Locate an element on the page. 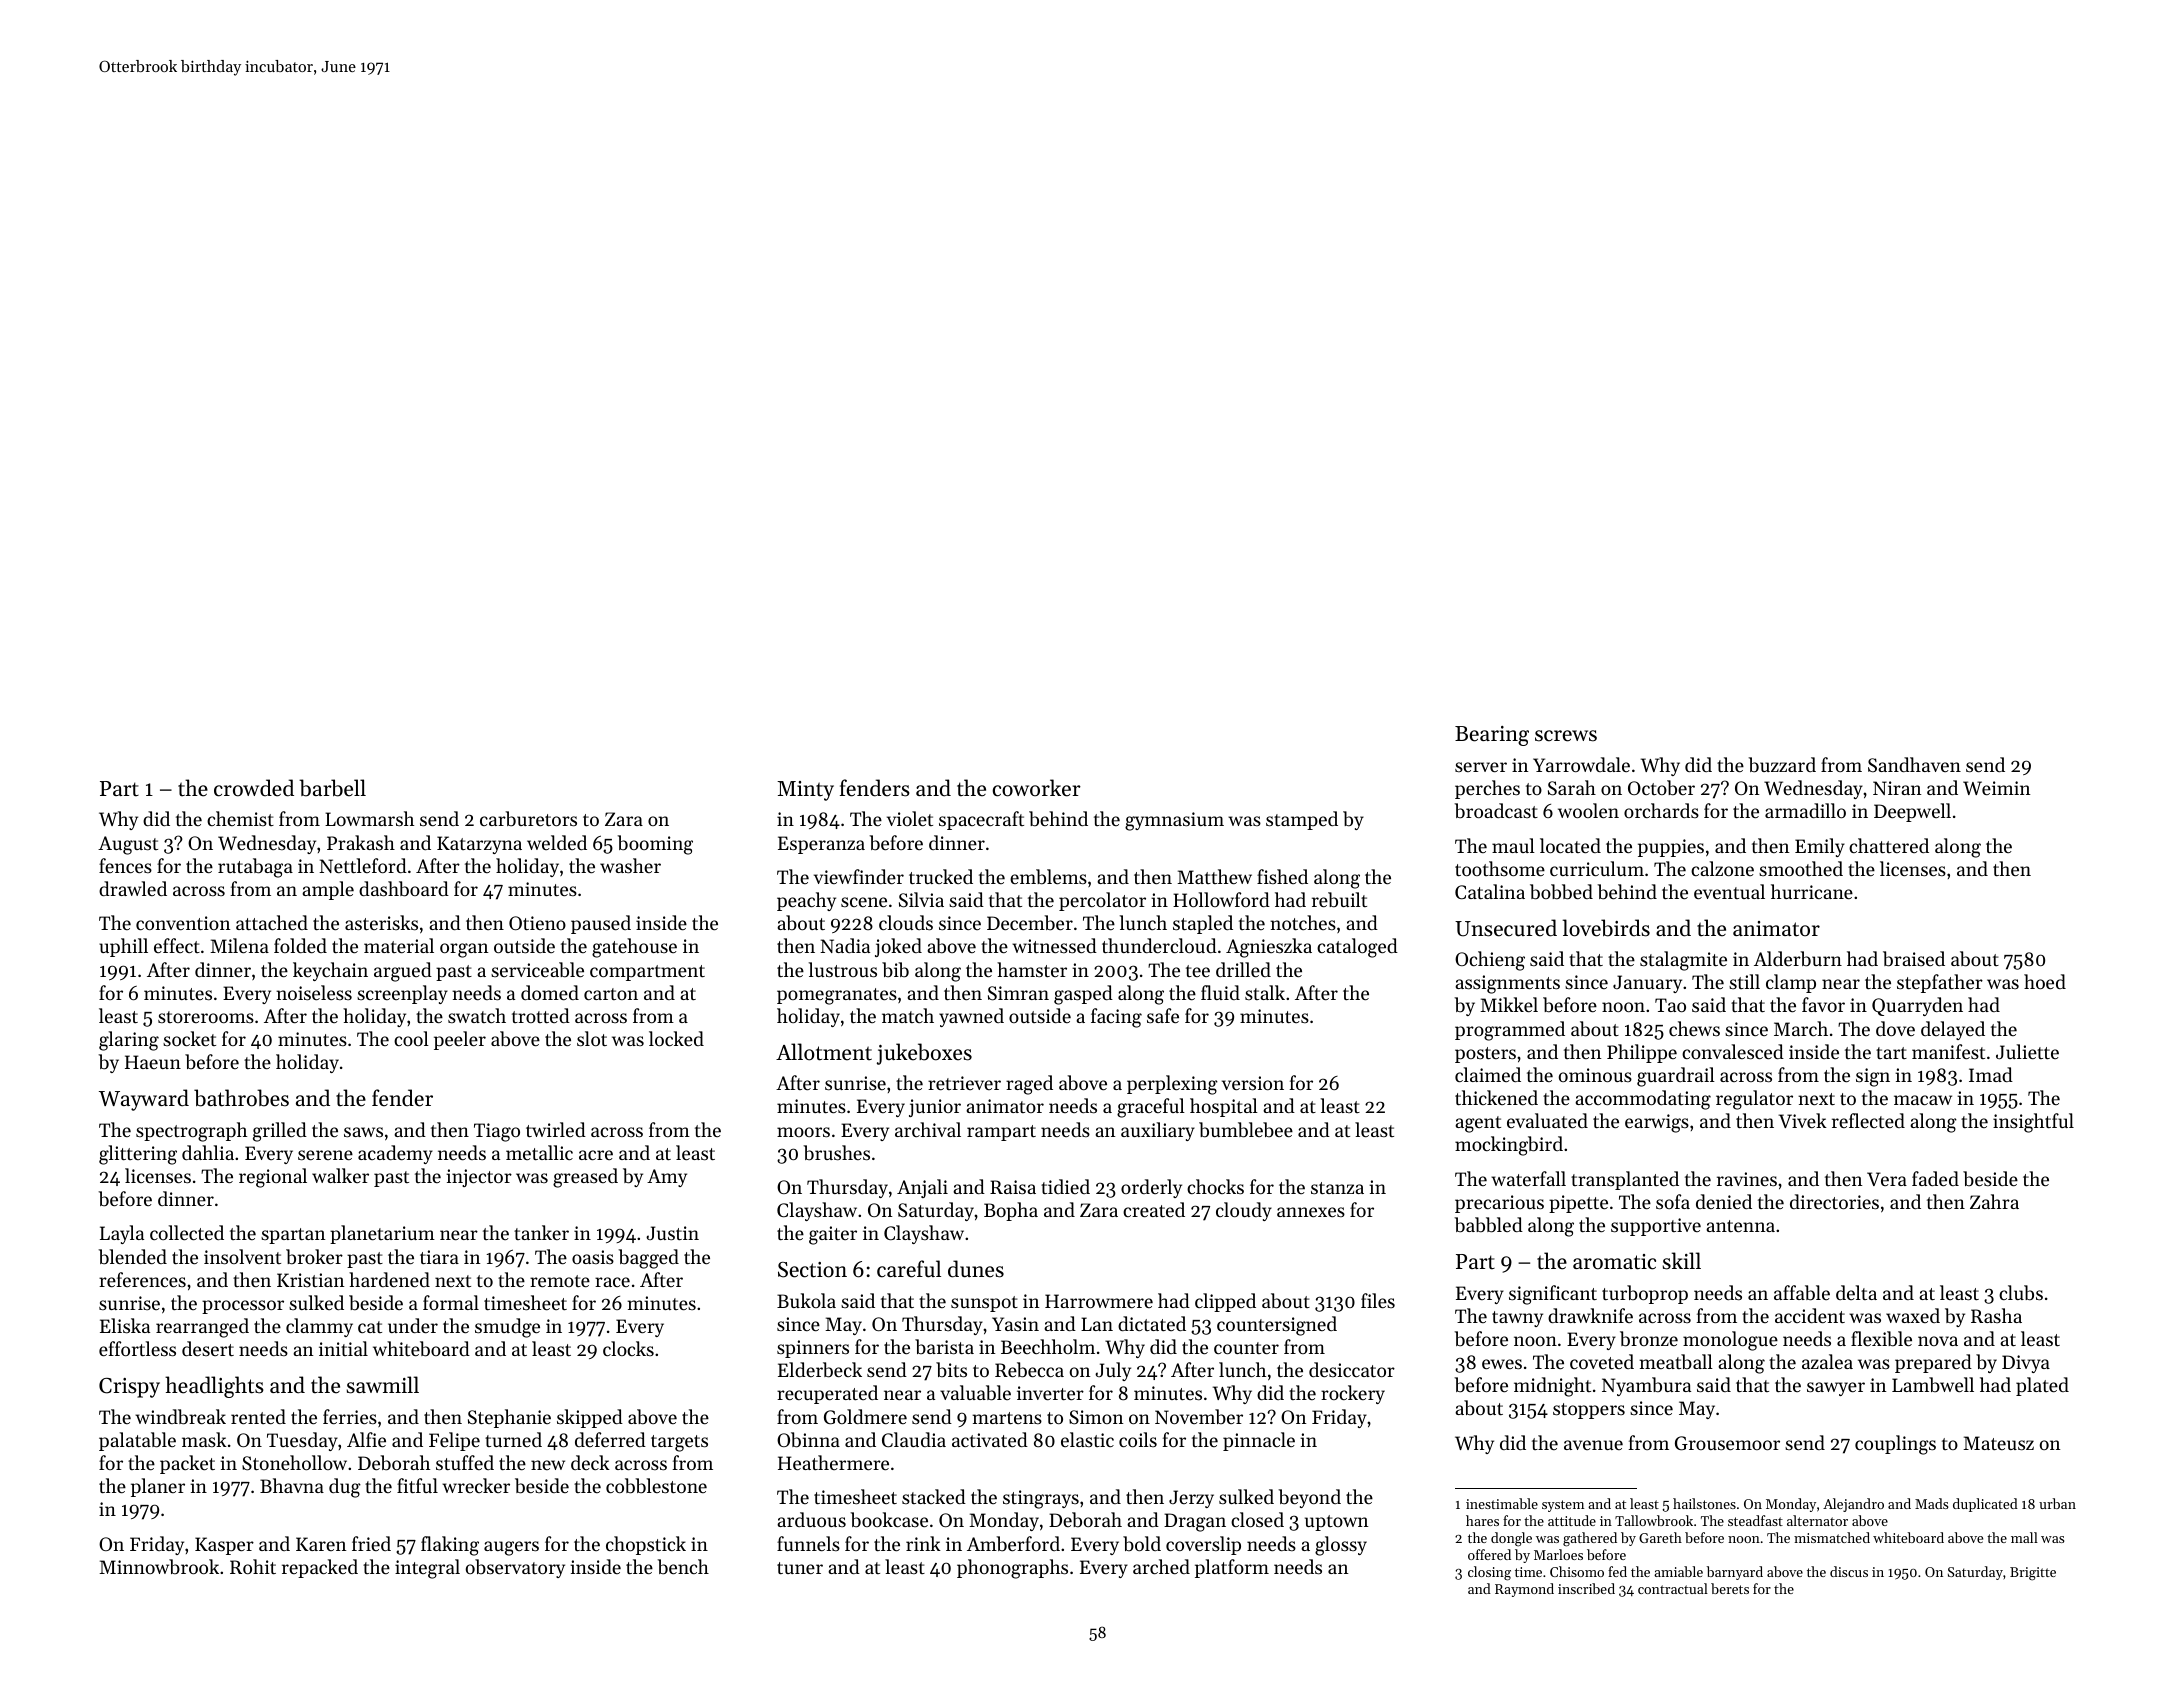  Bearing is located at coordinates (1492, 736).
